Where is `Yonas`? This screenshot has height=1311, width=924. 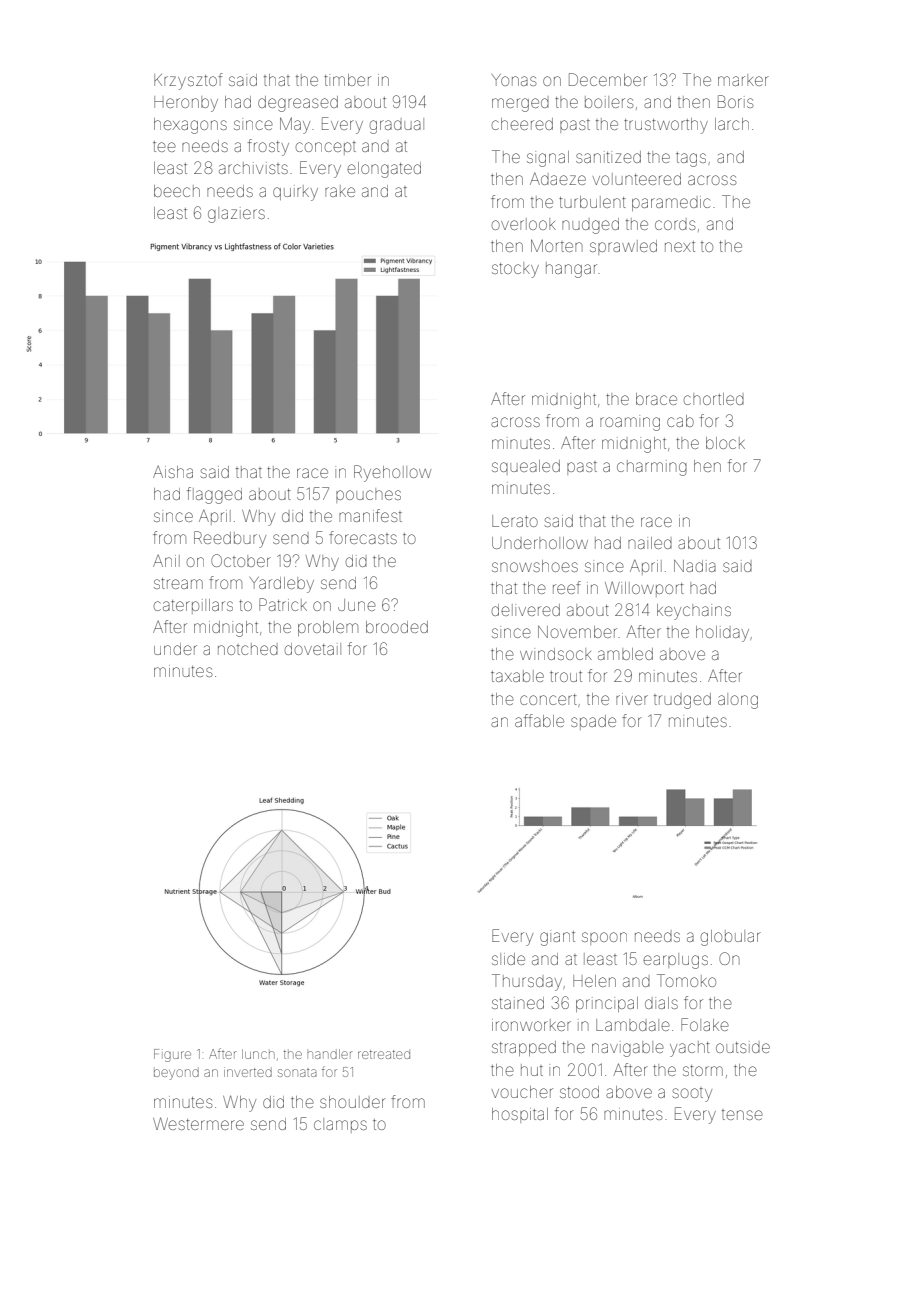 Yonas is located at coordinates (514, 80).
